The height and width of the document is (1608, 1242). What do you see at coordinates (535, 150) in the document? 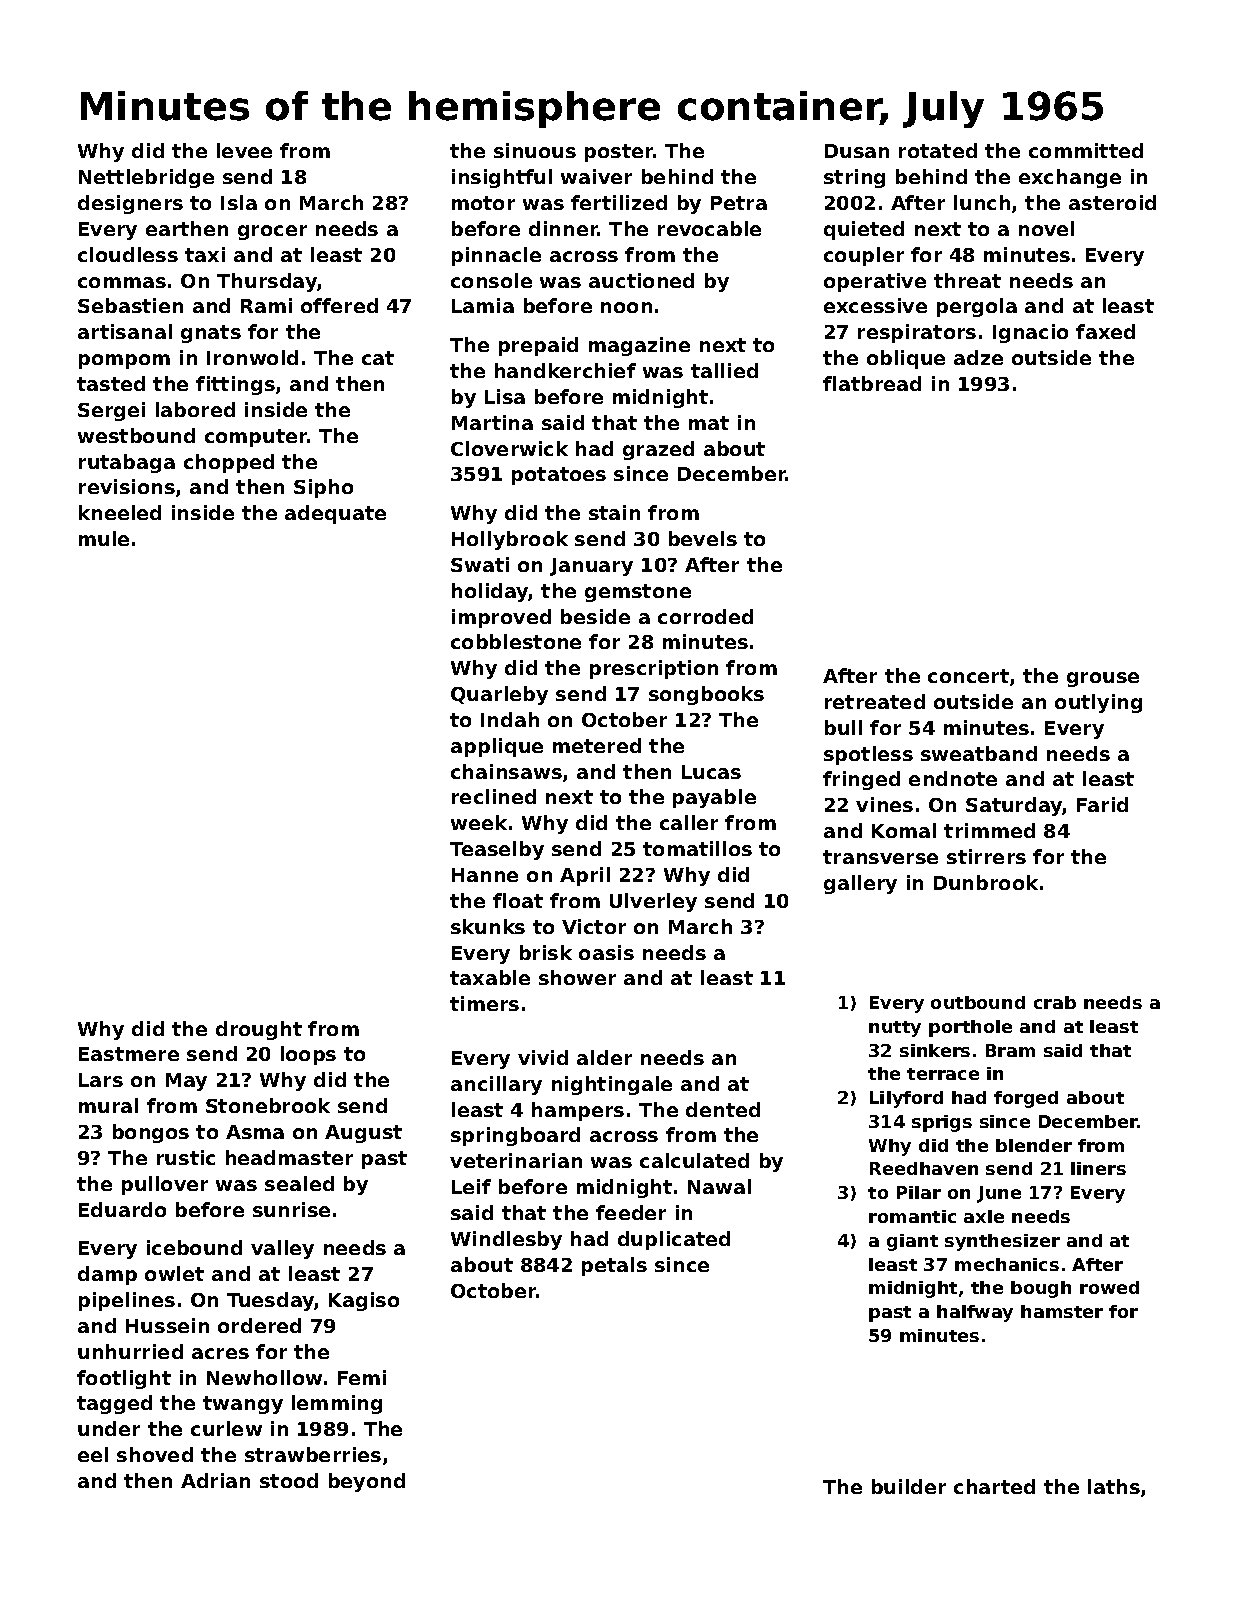
I see `sinuous` at bounding box center [535, 150].
